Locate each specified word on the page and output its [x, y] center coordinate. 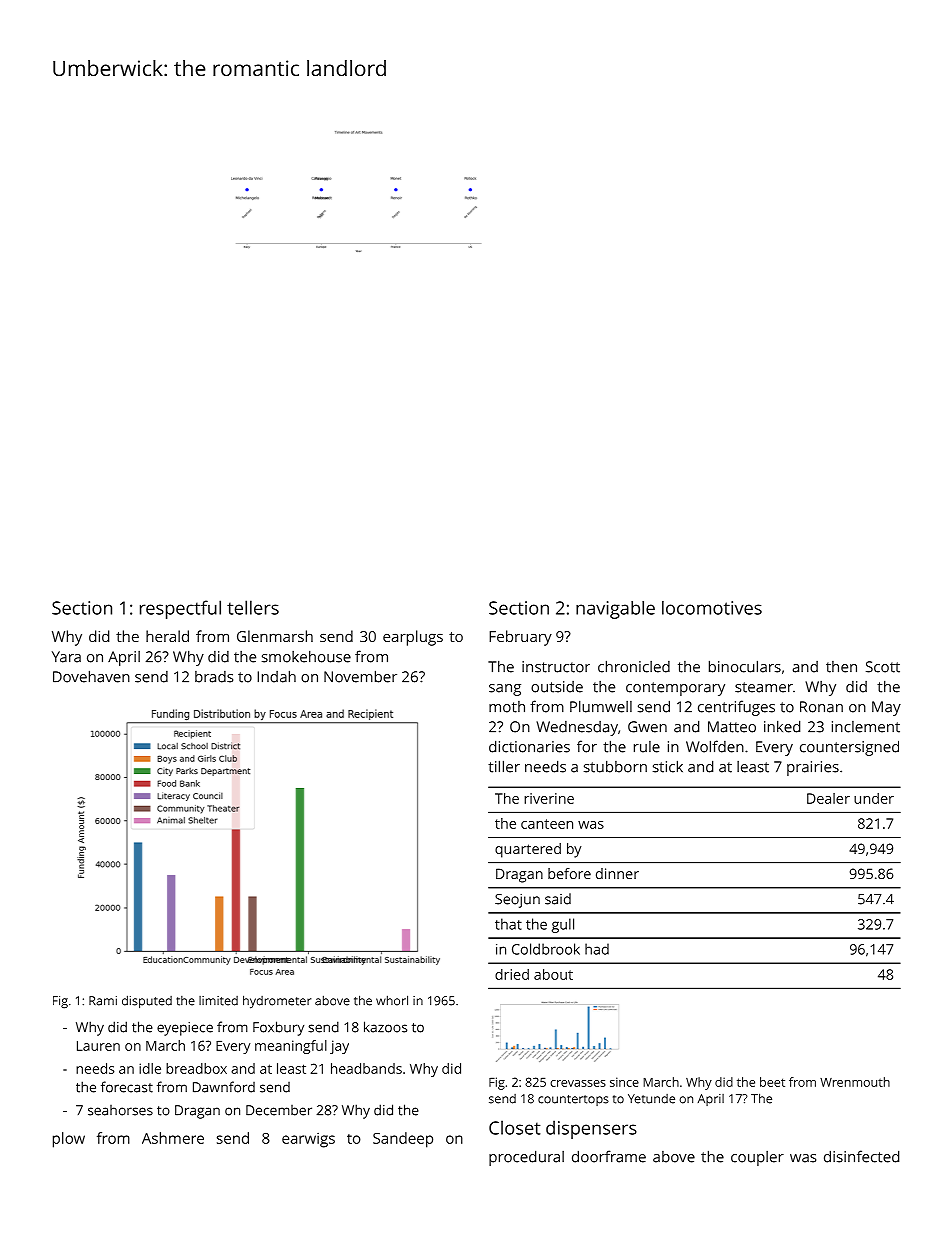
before [569, 873]
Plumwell [601, 706]
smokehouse [306, 656]
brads [214, 677]
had [597, 949]
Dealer [828, 798]
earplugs [413, 638]
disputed [147, 1001]
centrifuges [736, 708]
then [841, 667]
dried [512, 974]
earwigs [308, 1140]
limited [218, 1001]
